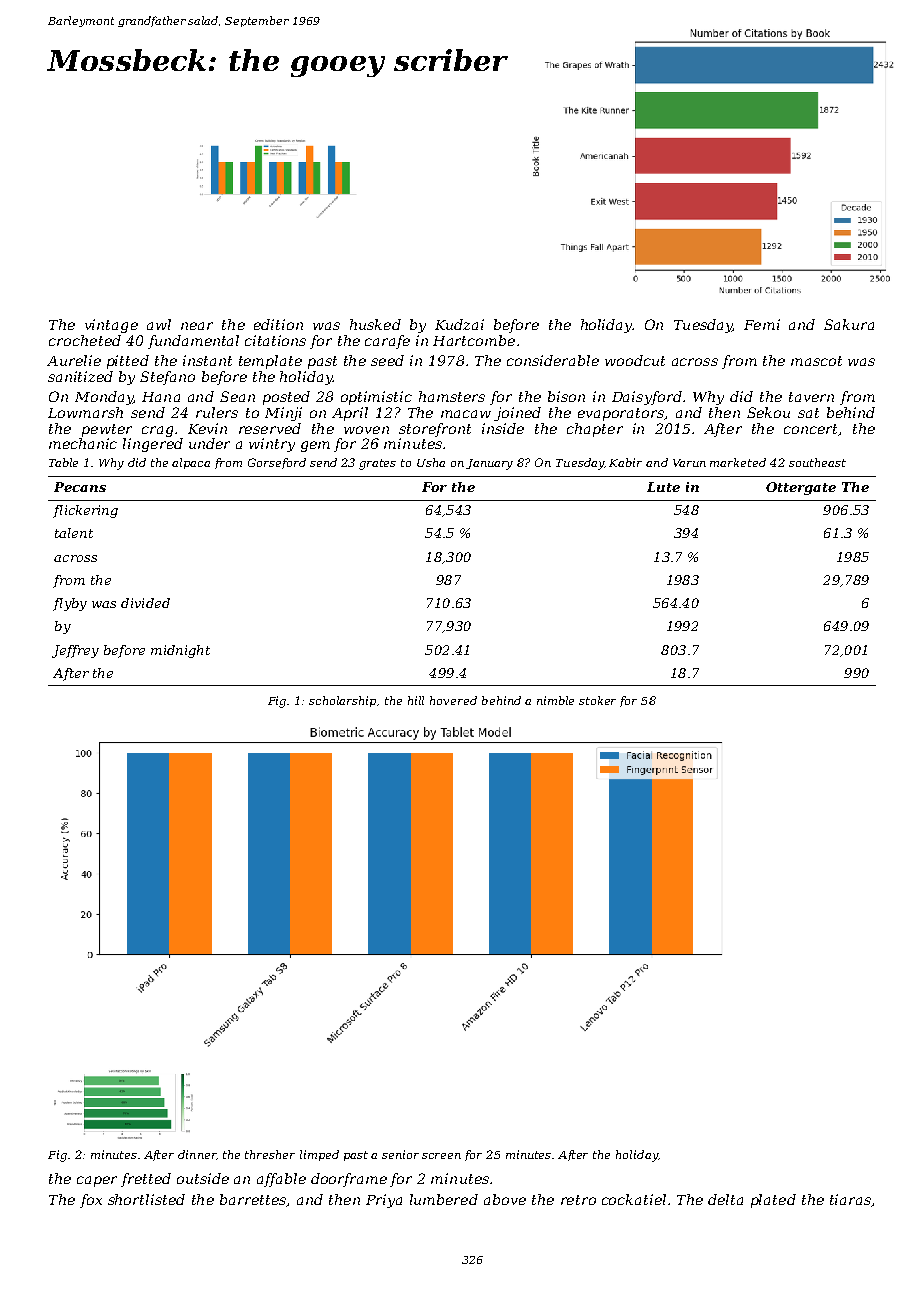 The width and height of the screenshot is (924, 1308). What do you see at coordinates (253, 1199) in the screenshot?
I see `barrettes` at bounding box center [253, 1199].
